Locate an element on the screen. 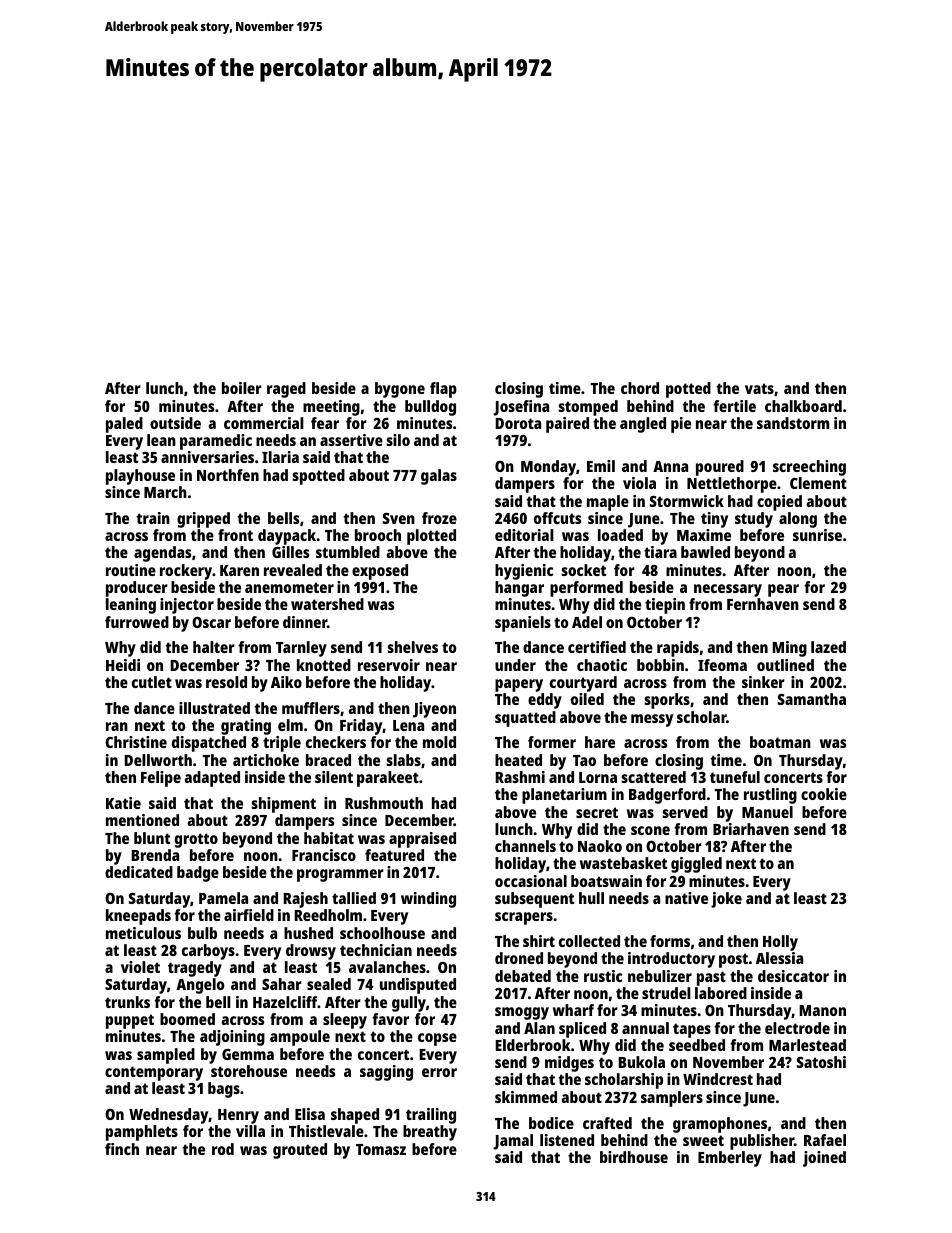  grouted is located at coordinates (300, 1151).
